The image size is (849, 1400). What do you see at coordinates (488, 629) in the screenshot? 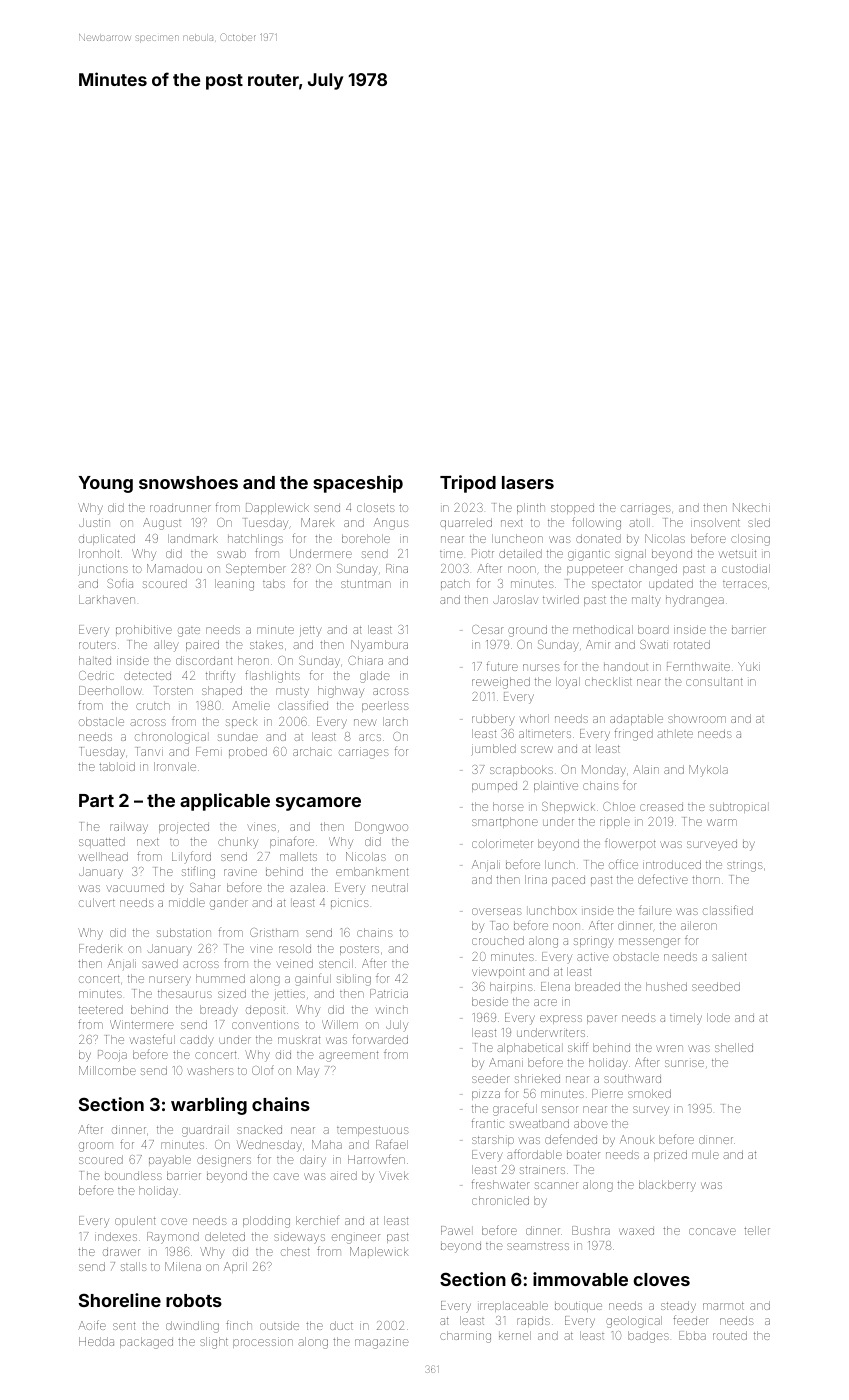
I see `Cesar` at bounding box center [488, 629].
